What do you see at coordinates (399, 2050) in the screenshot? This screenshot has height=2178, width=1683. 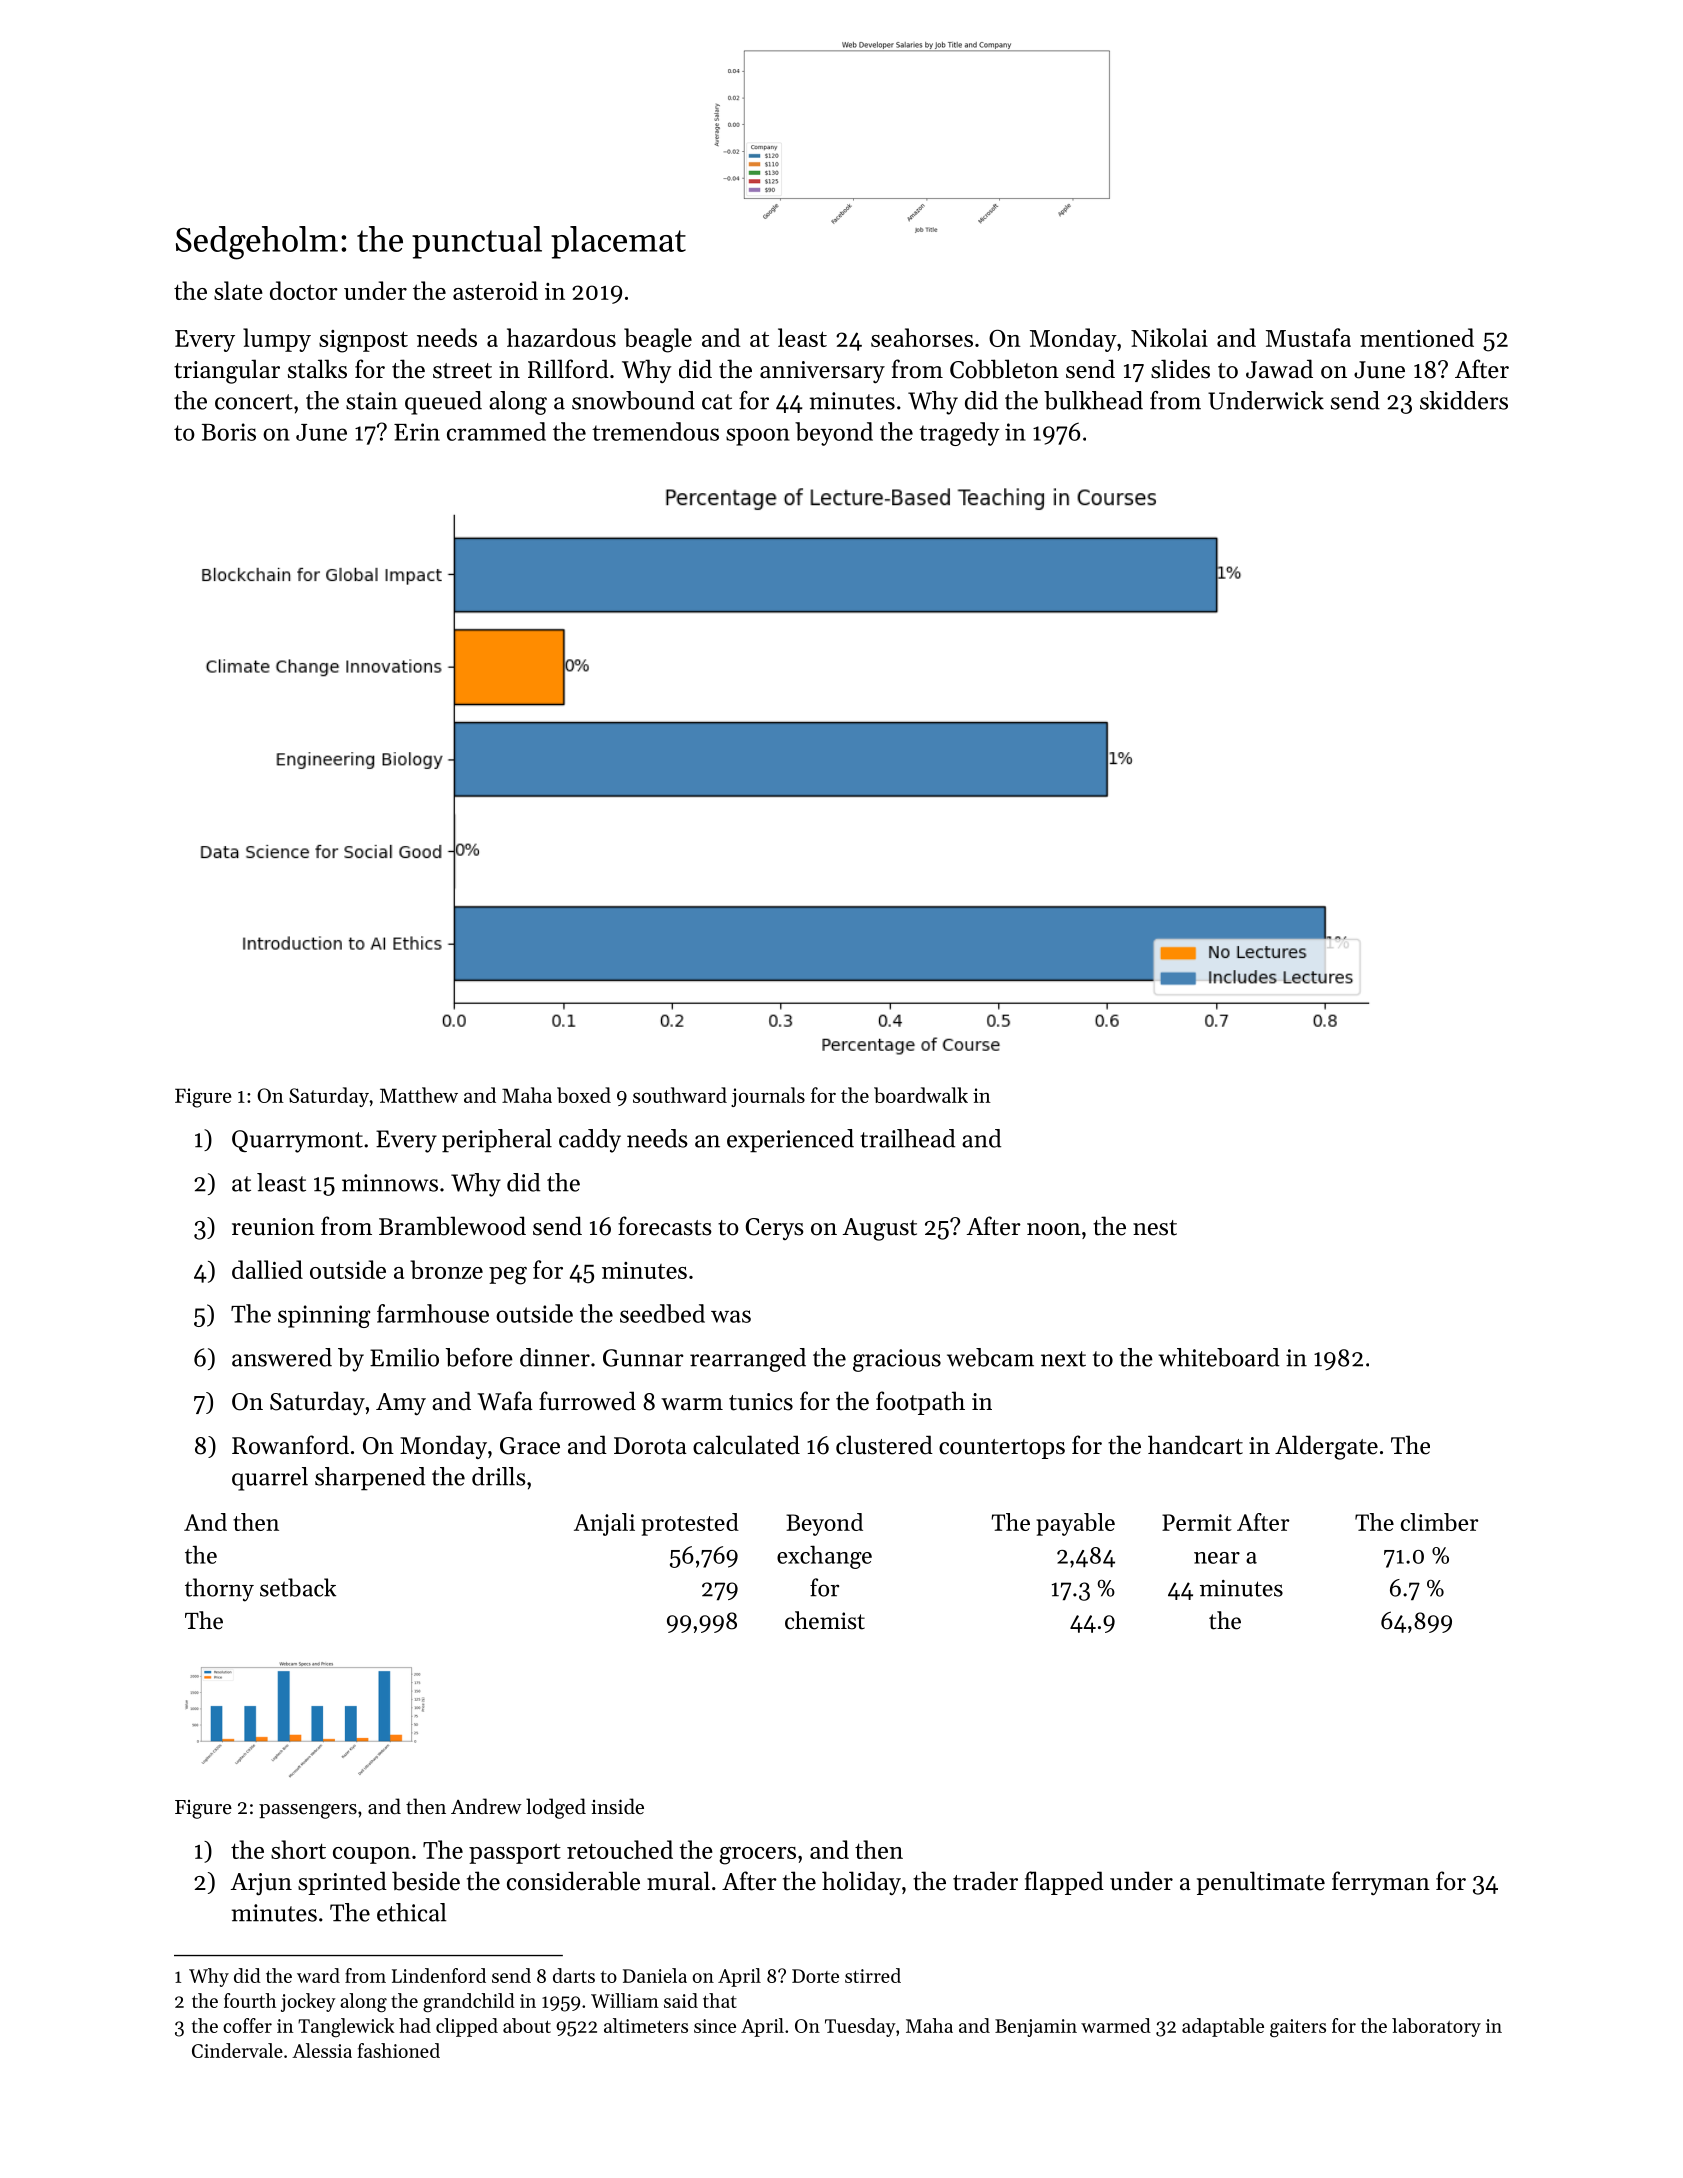 I see `fashioned` at bounding box center [399, 2050].
